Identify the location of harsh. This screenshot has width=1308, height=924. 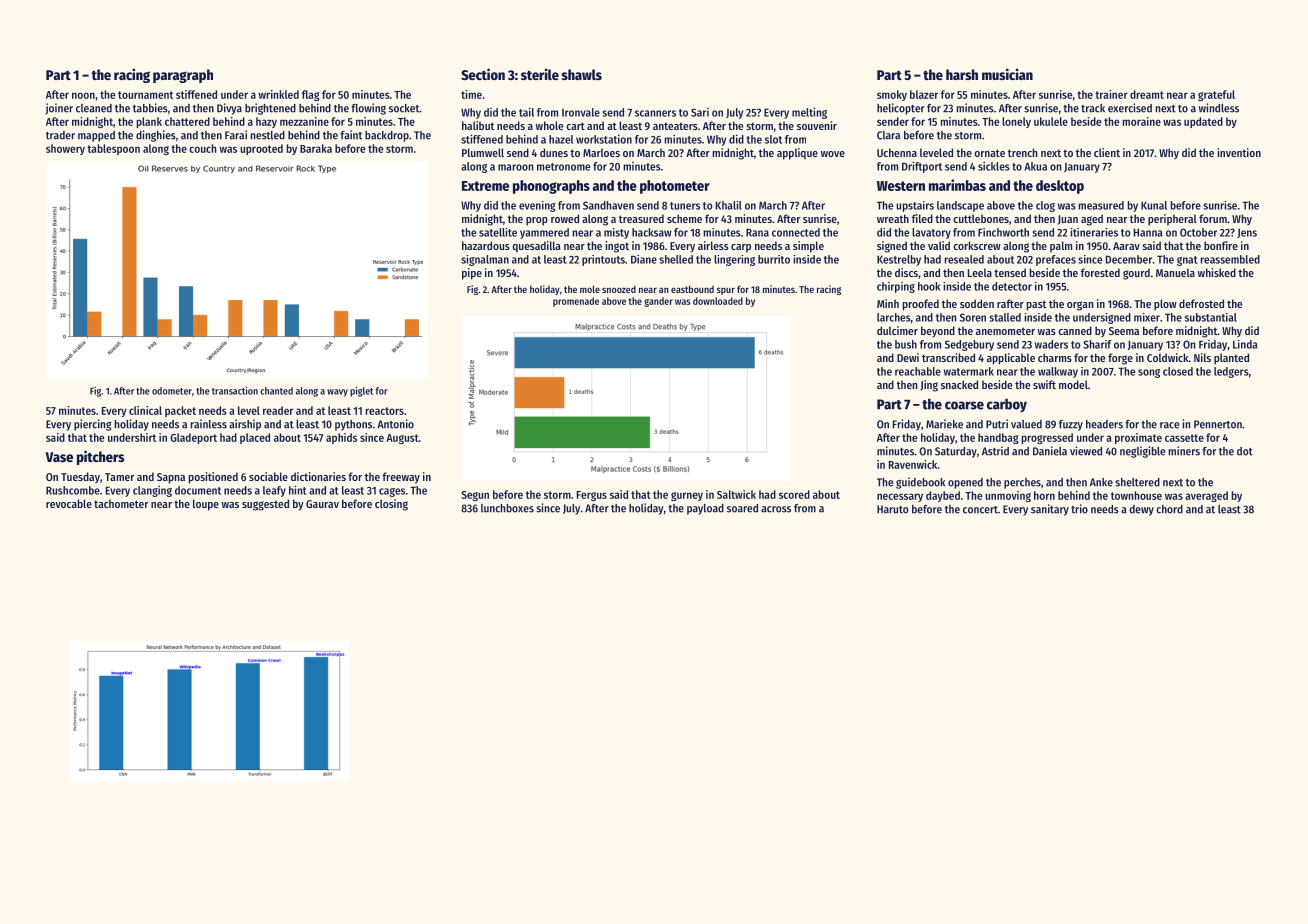
(962, 74).
